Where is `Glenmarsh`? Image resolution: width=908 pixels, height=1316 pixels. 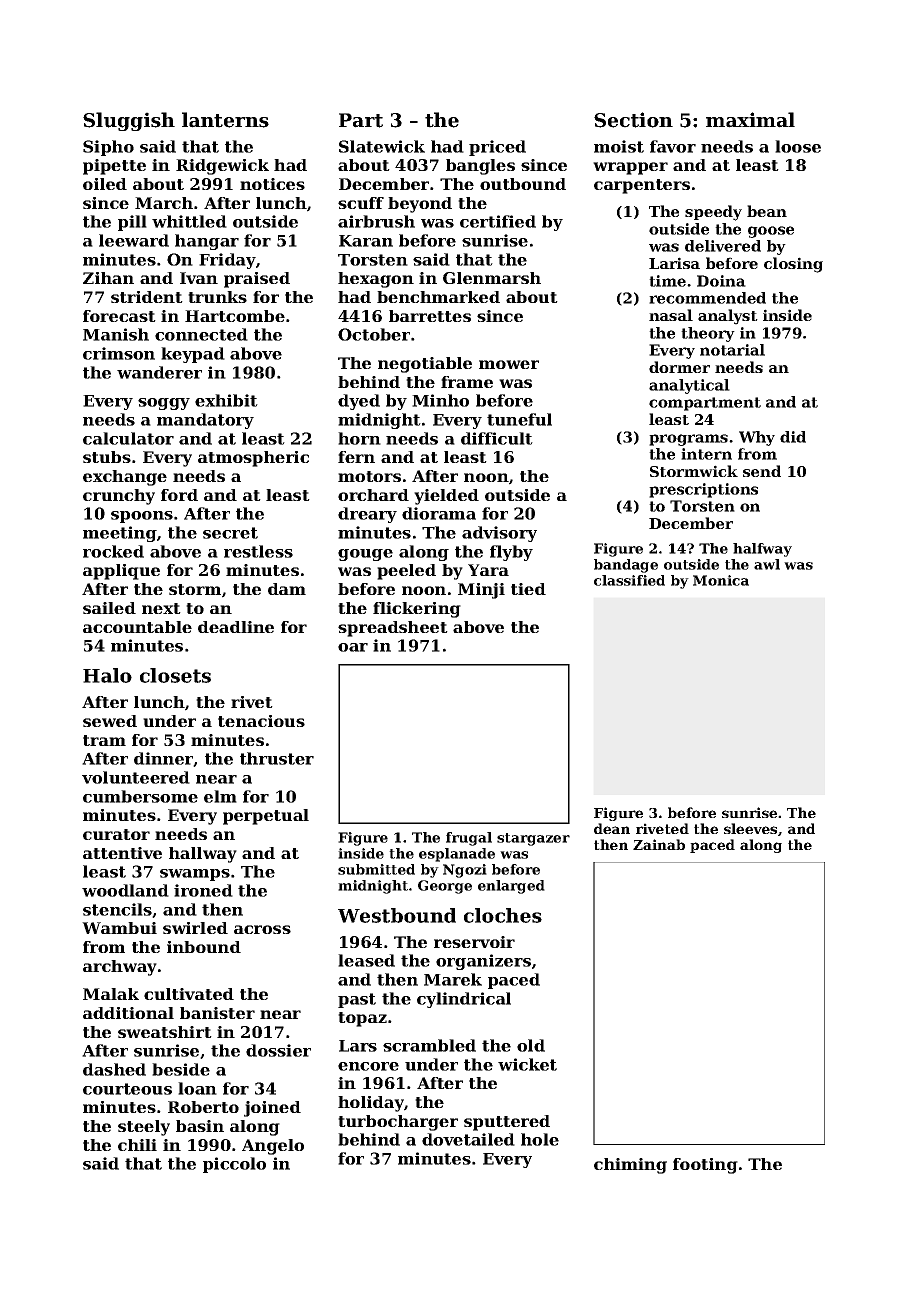
Glenmarsh is located at coordinates (492, 278).
